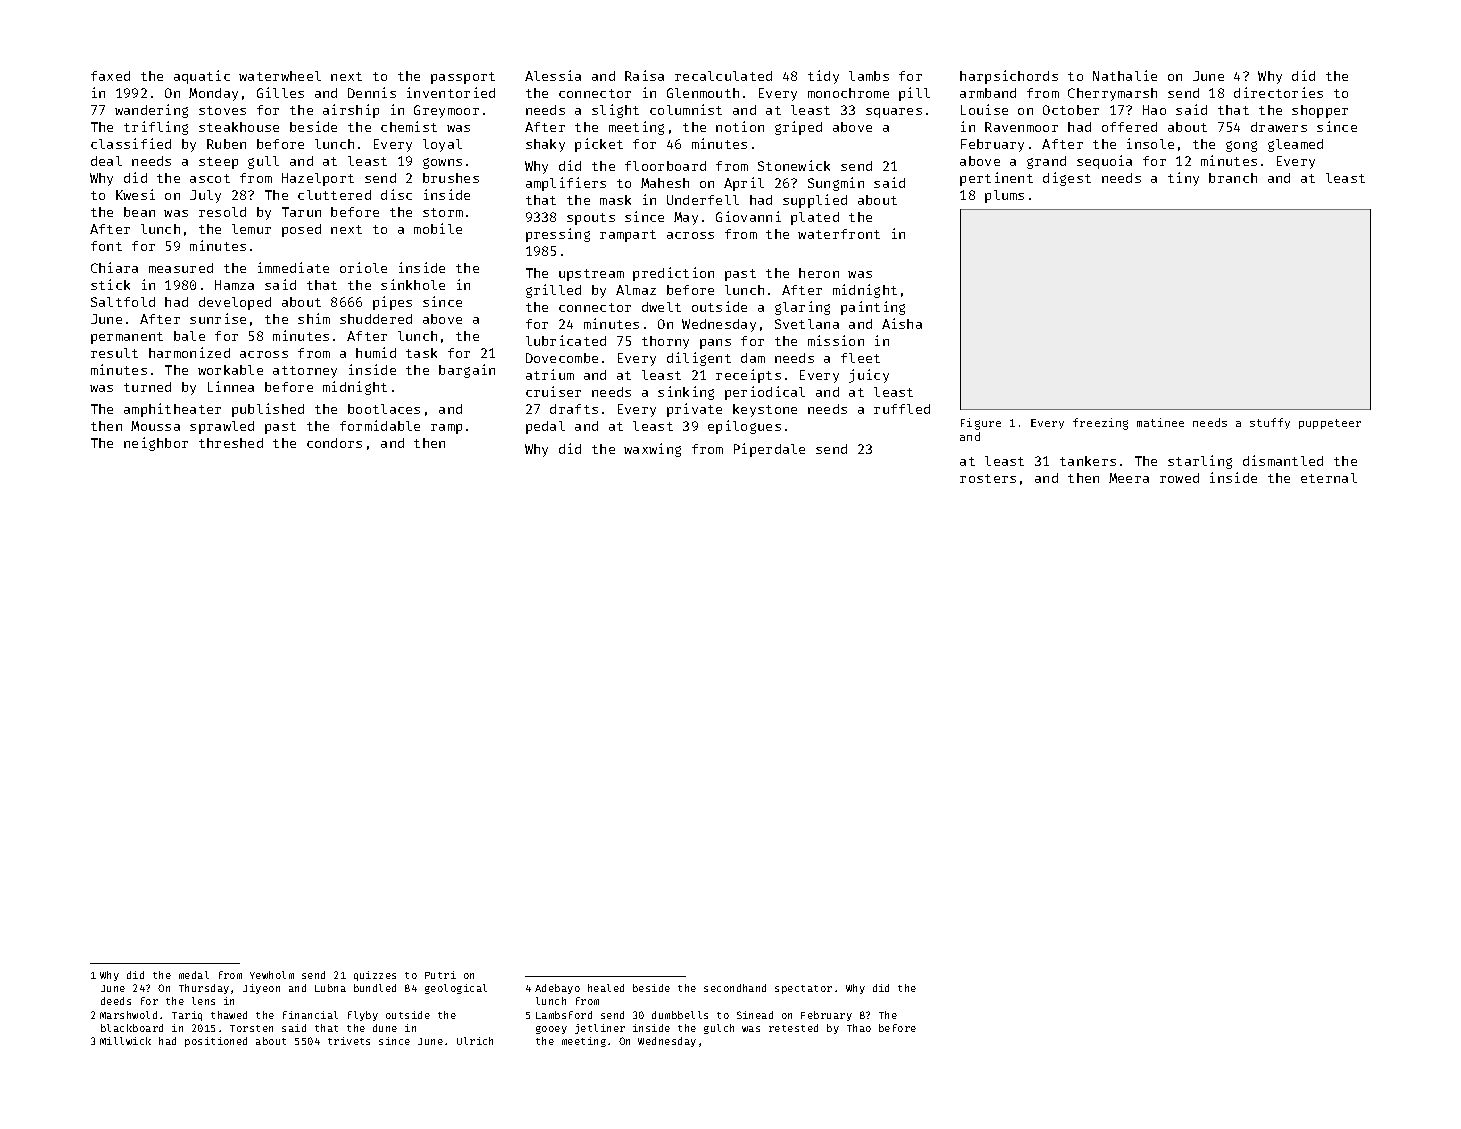  I want to click on Putri, so click(440, 975).
